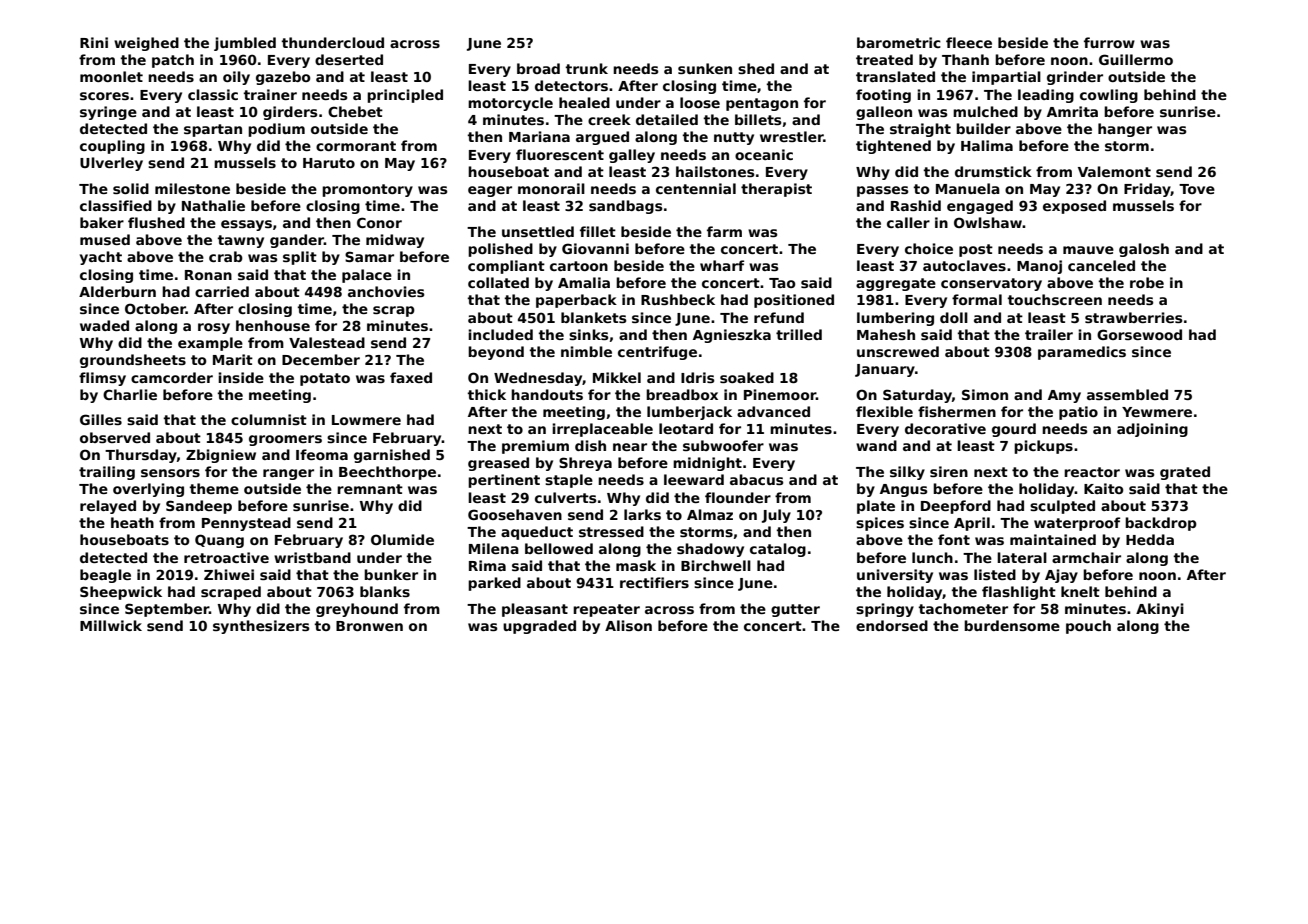 Image resolution: width=1308 pixels, height=924 pixels. Describe the element at coordinates (968, 188) in the document. I see `Manuela` at that location.
